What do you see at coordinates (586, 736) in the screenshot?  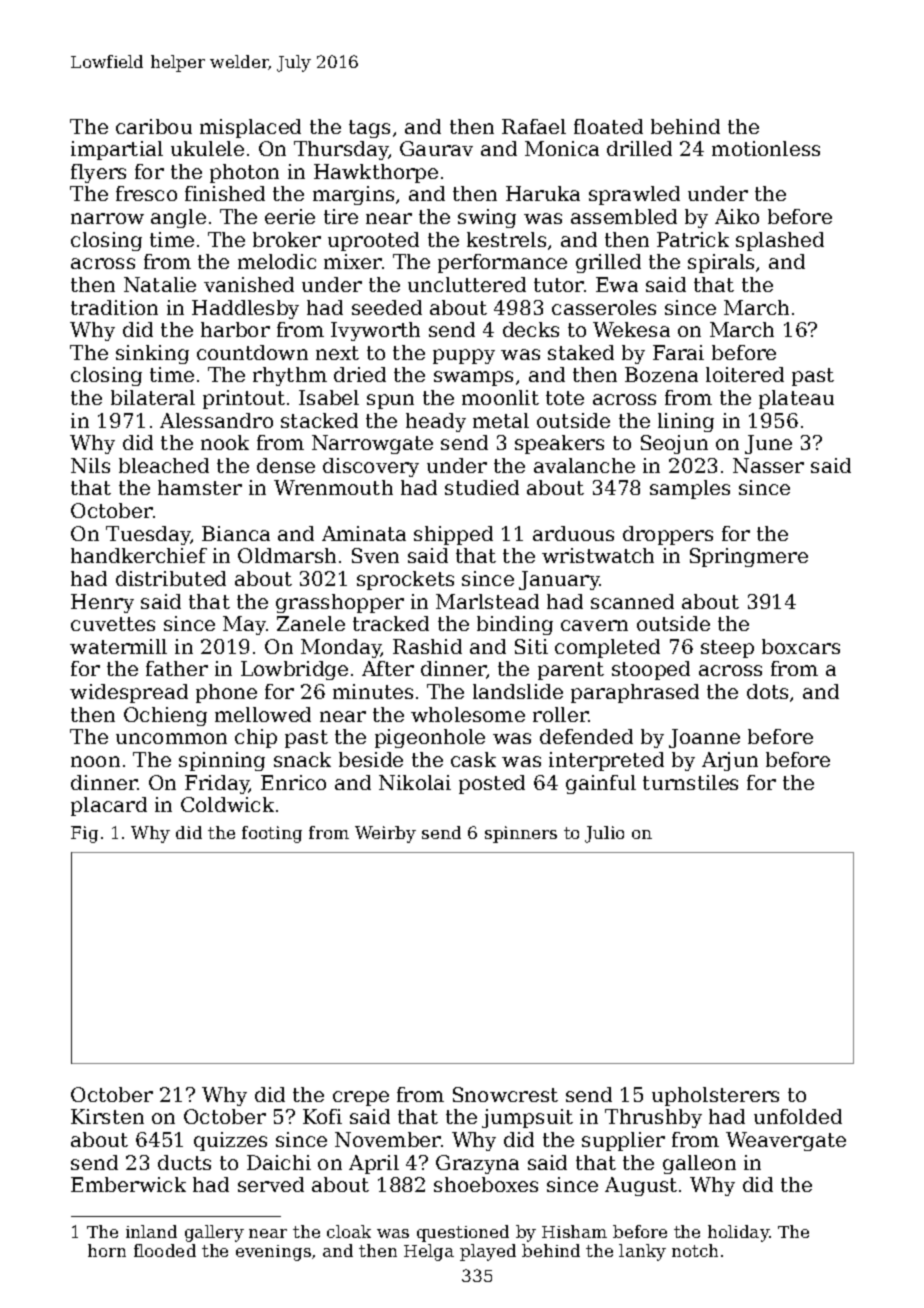 I see `defended` at bounding box center [586, 736].
